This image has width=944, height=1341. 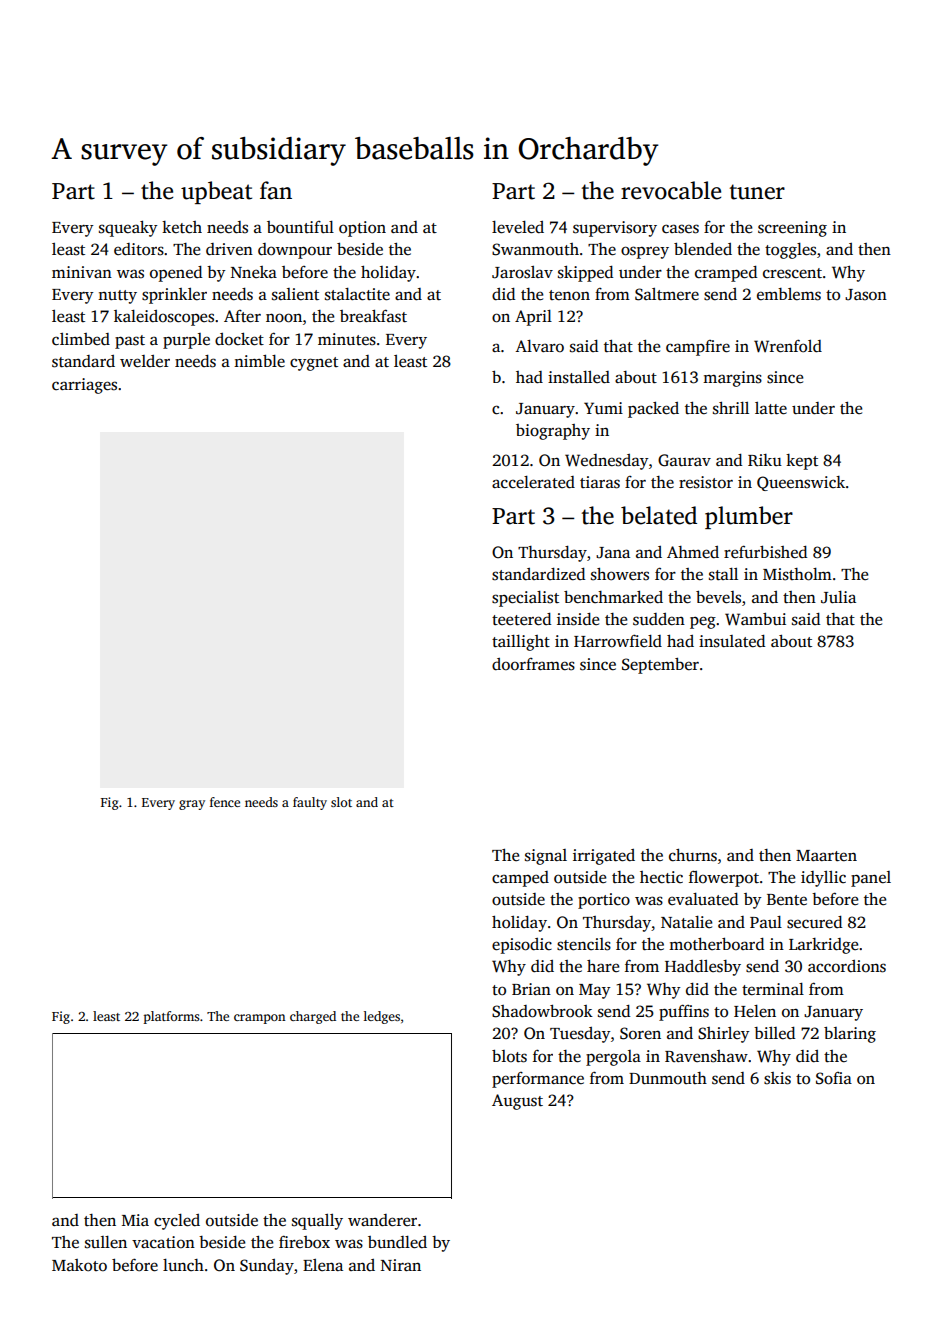 What do you see at coordinates (797, 574) in the image?
I see `Mistholm` at bounding box center [797, 574].
